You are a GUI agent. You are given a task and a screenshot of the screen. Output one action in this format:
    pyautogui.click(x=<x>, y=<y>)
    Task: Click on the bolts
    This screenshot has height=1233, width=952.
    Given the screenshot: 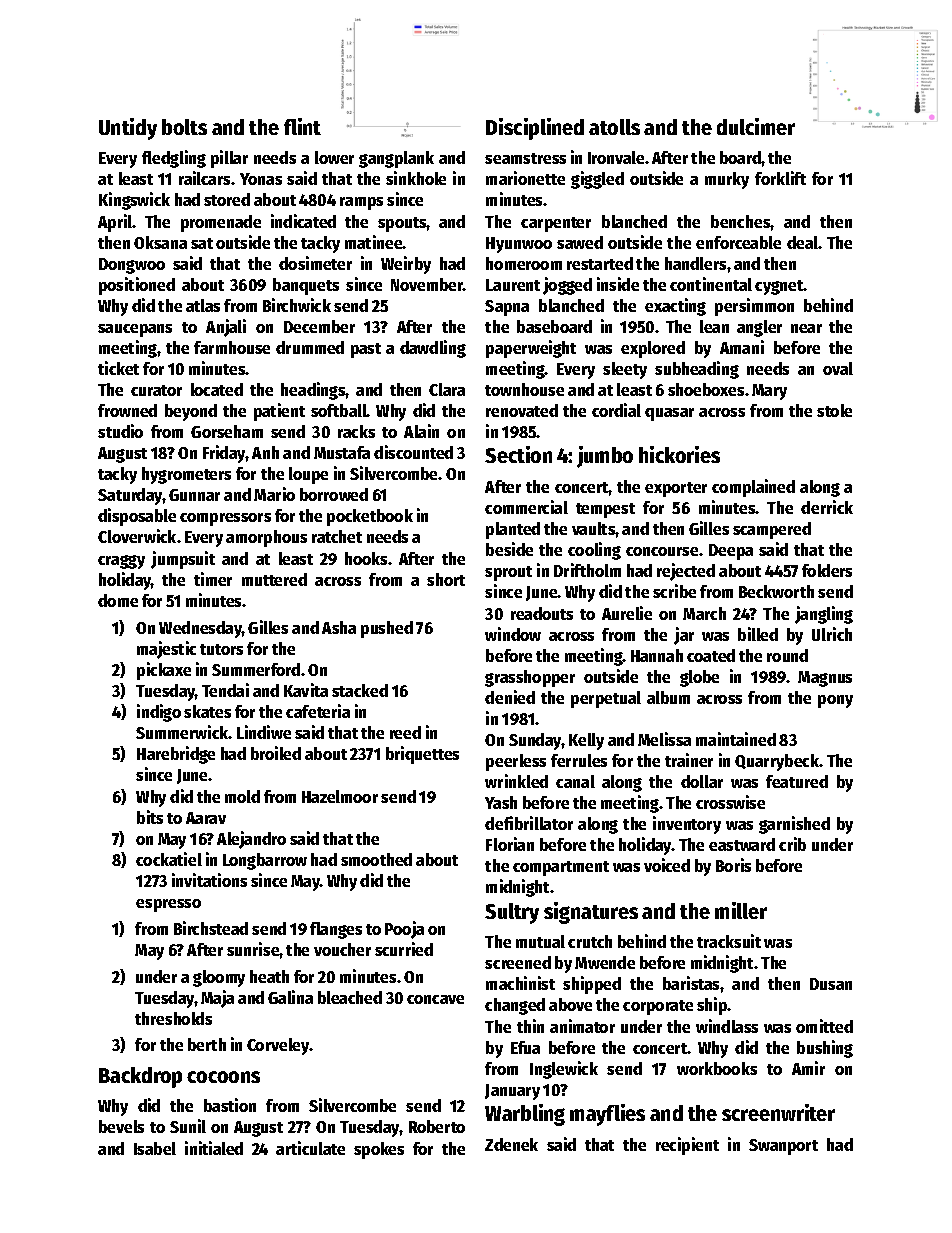 What is the action you would take?
    pyautogui.click(x=184, y=127)
